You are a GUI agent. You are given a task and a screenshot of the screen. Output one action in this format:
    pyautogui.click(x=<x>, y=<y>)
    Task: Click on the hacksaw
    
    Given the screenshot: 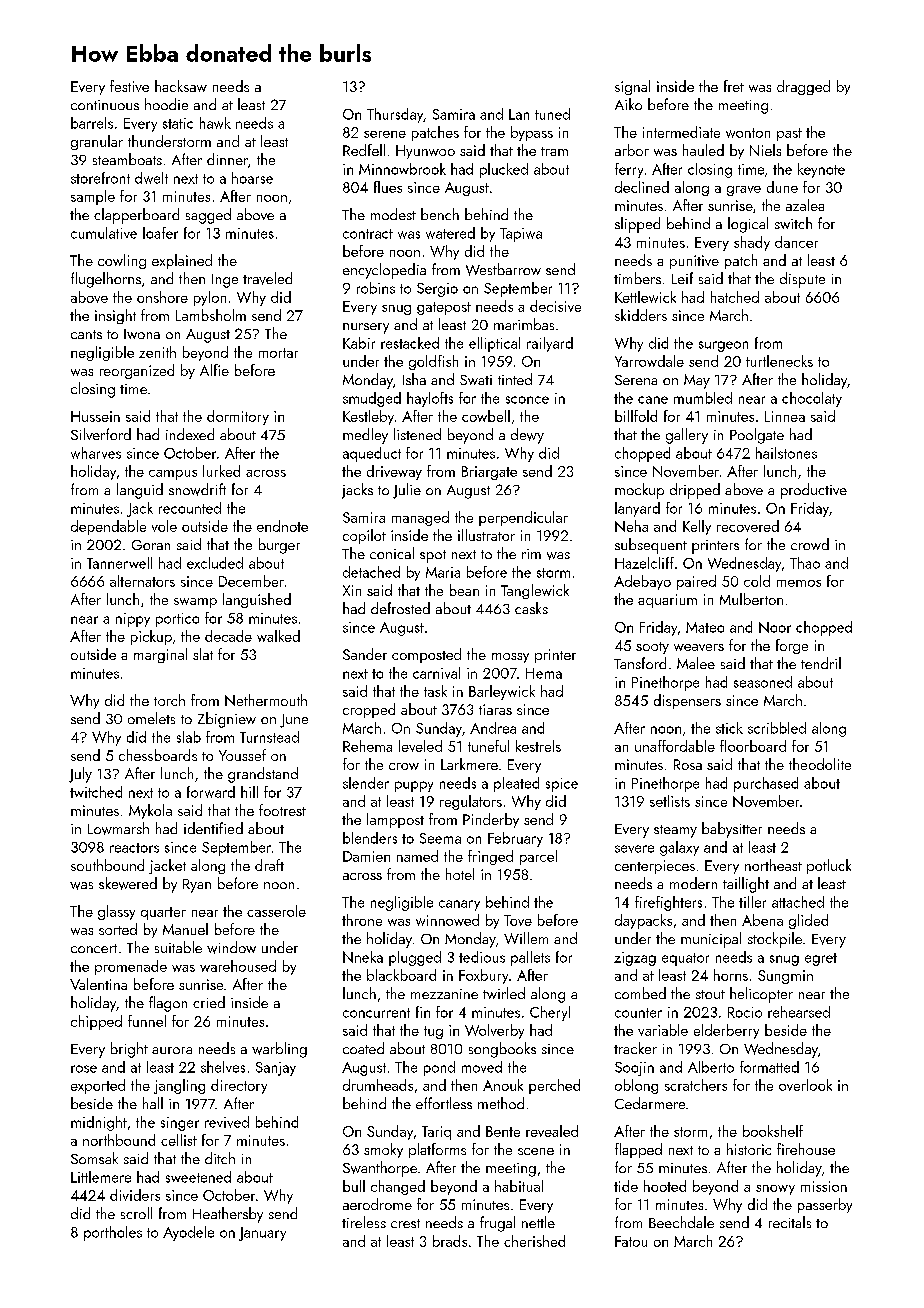 What is the action you would take?
    pyautogui.click(x=181, y=86)
